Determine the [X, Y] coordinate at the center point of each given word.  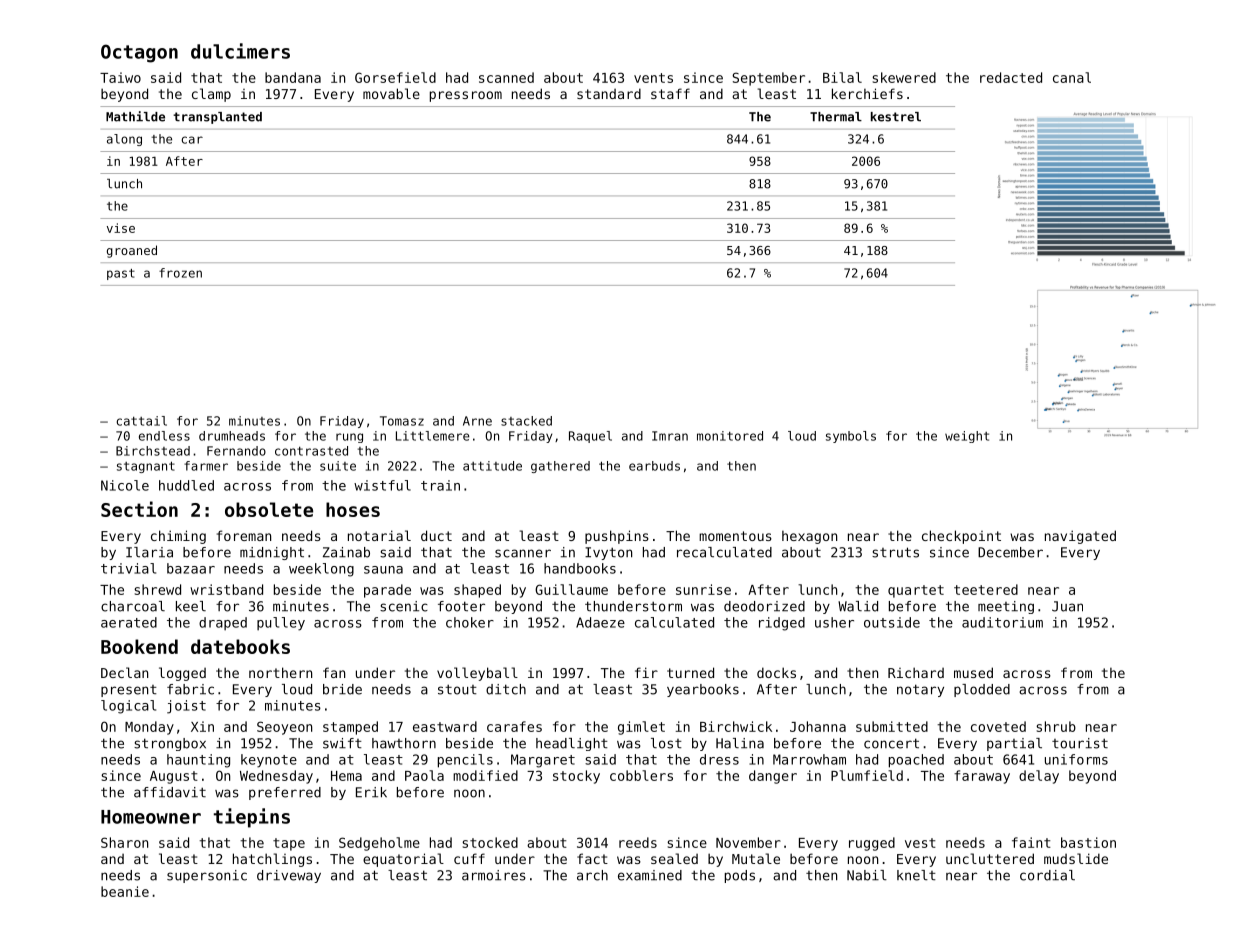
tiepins [252, 818]
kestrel [896, 117]
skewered [904, 77]
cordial [1047, 875]
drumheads [232, 436]
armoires [494, 875]
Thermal [836, 117]
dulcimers [240, 51]
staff [670, 93]
